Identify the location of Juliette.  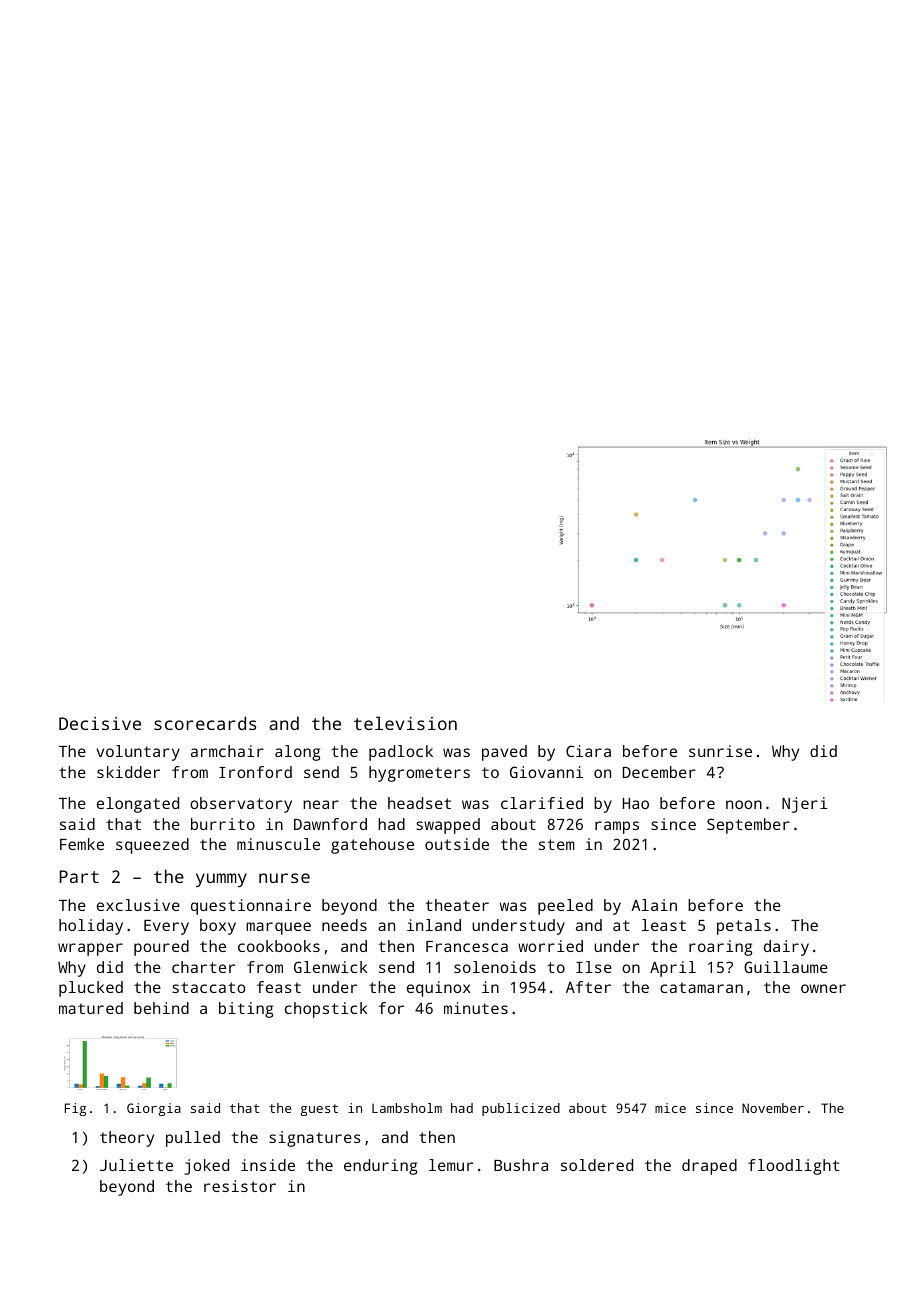
(136, 1165).
